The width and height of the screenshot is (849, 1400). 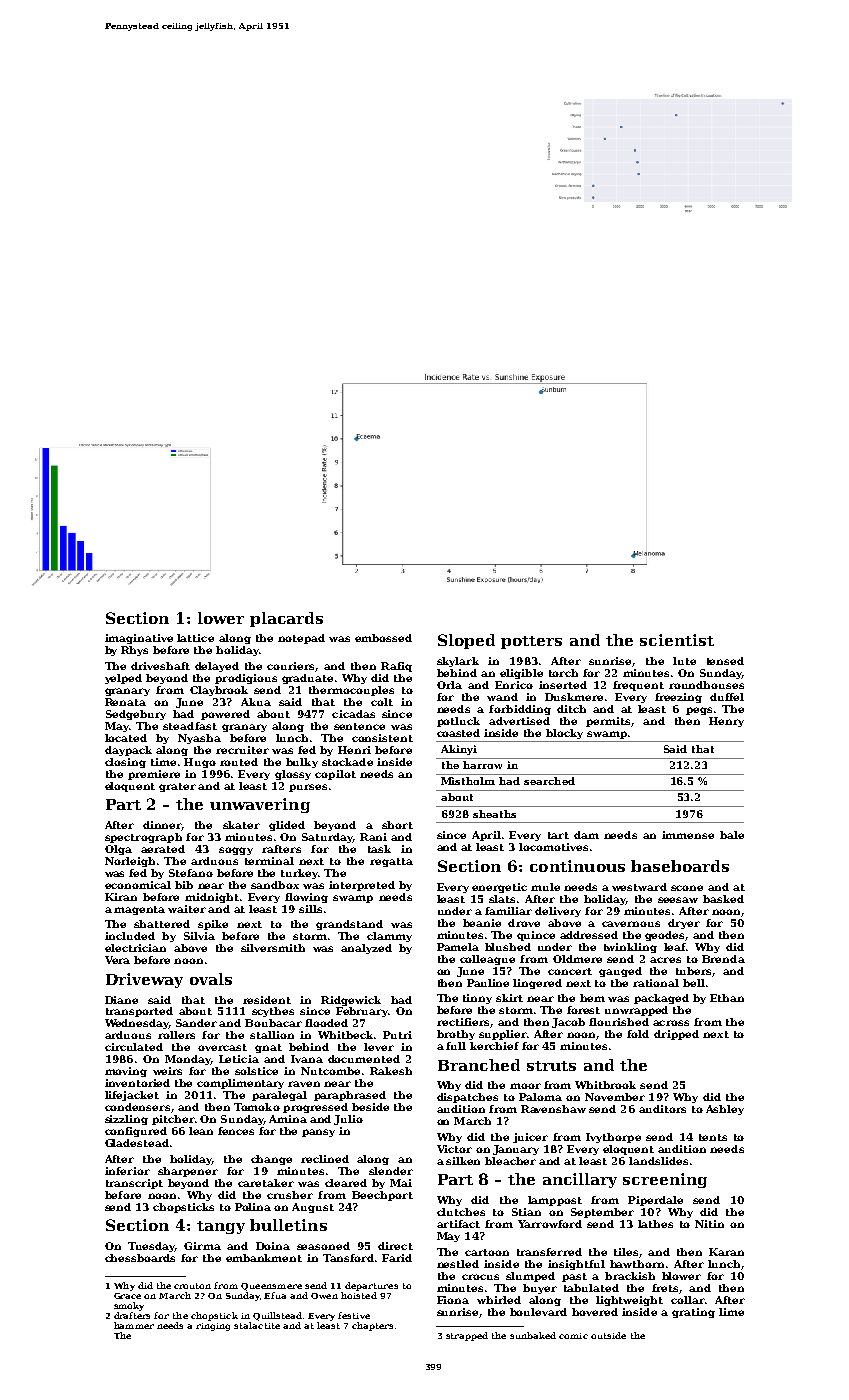 What do you see at coordinates (391, 862) in the screenshot?
I see `regatta` at bounding box center [391, 862].
